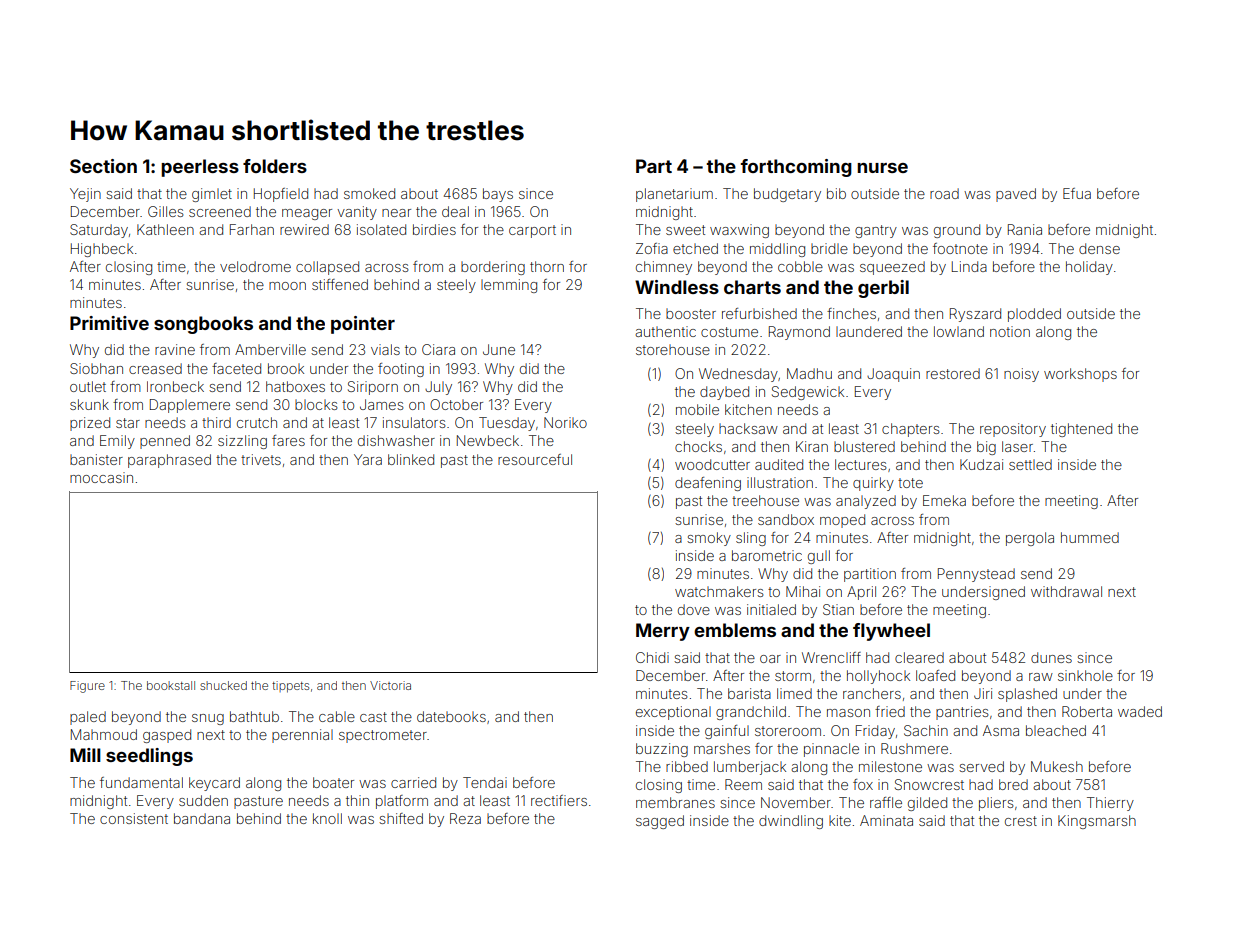 The image size is (1233, 952). I want to click on velodrome, so click(255, 266).
